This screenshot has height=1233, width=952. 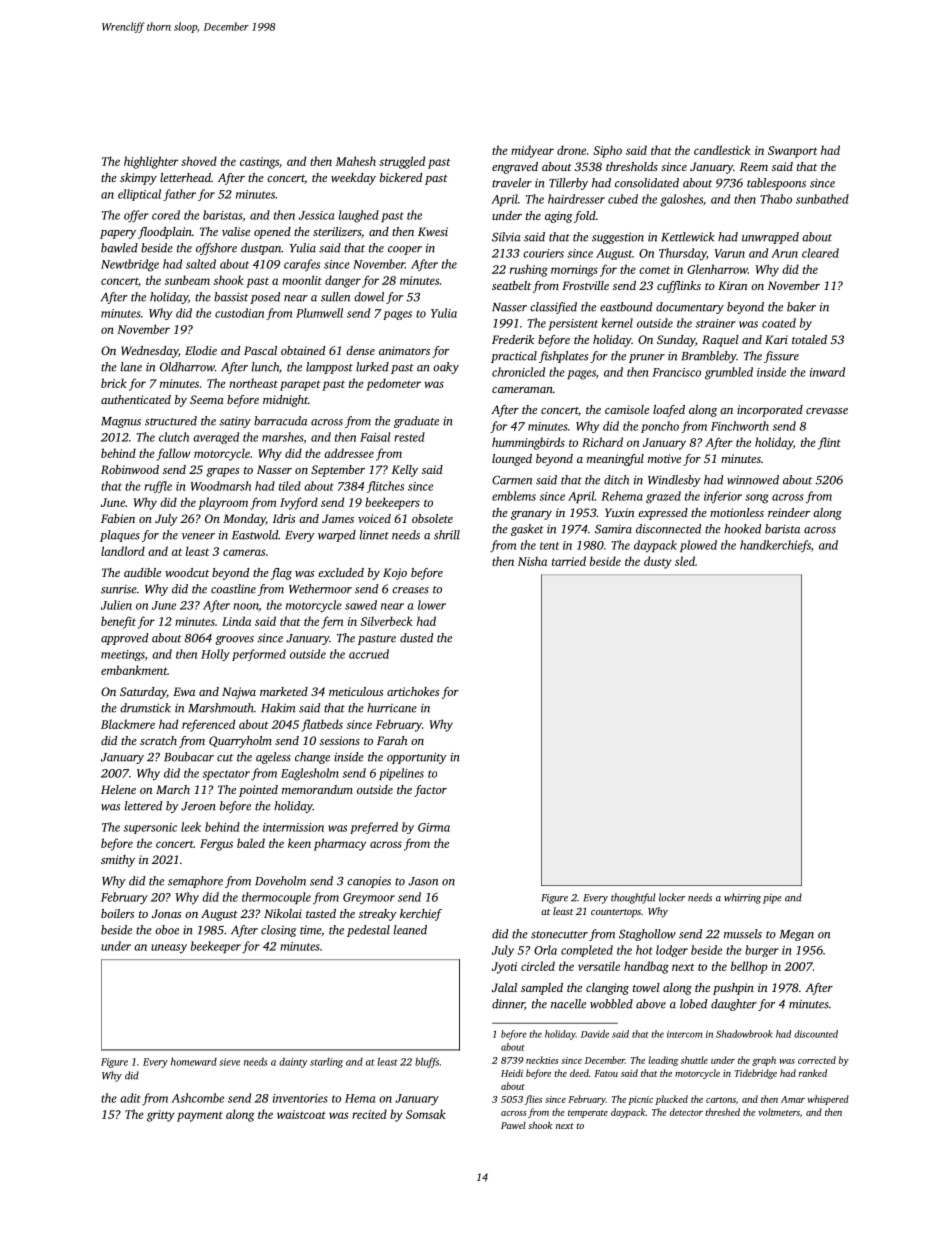 I want to click on sunrise, so click(x=119, y=589).
